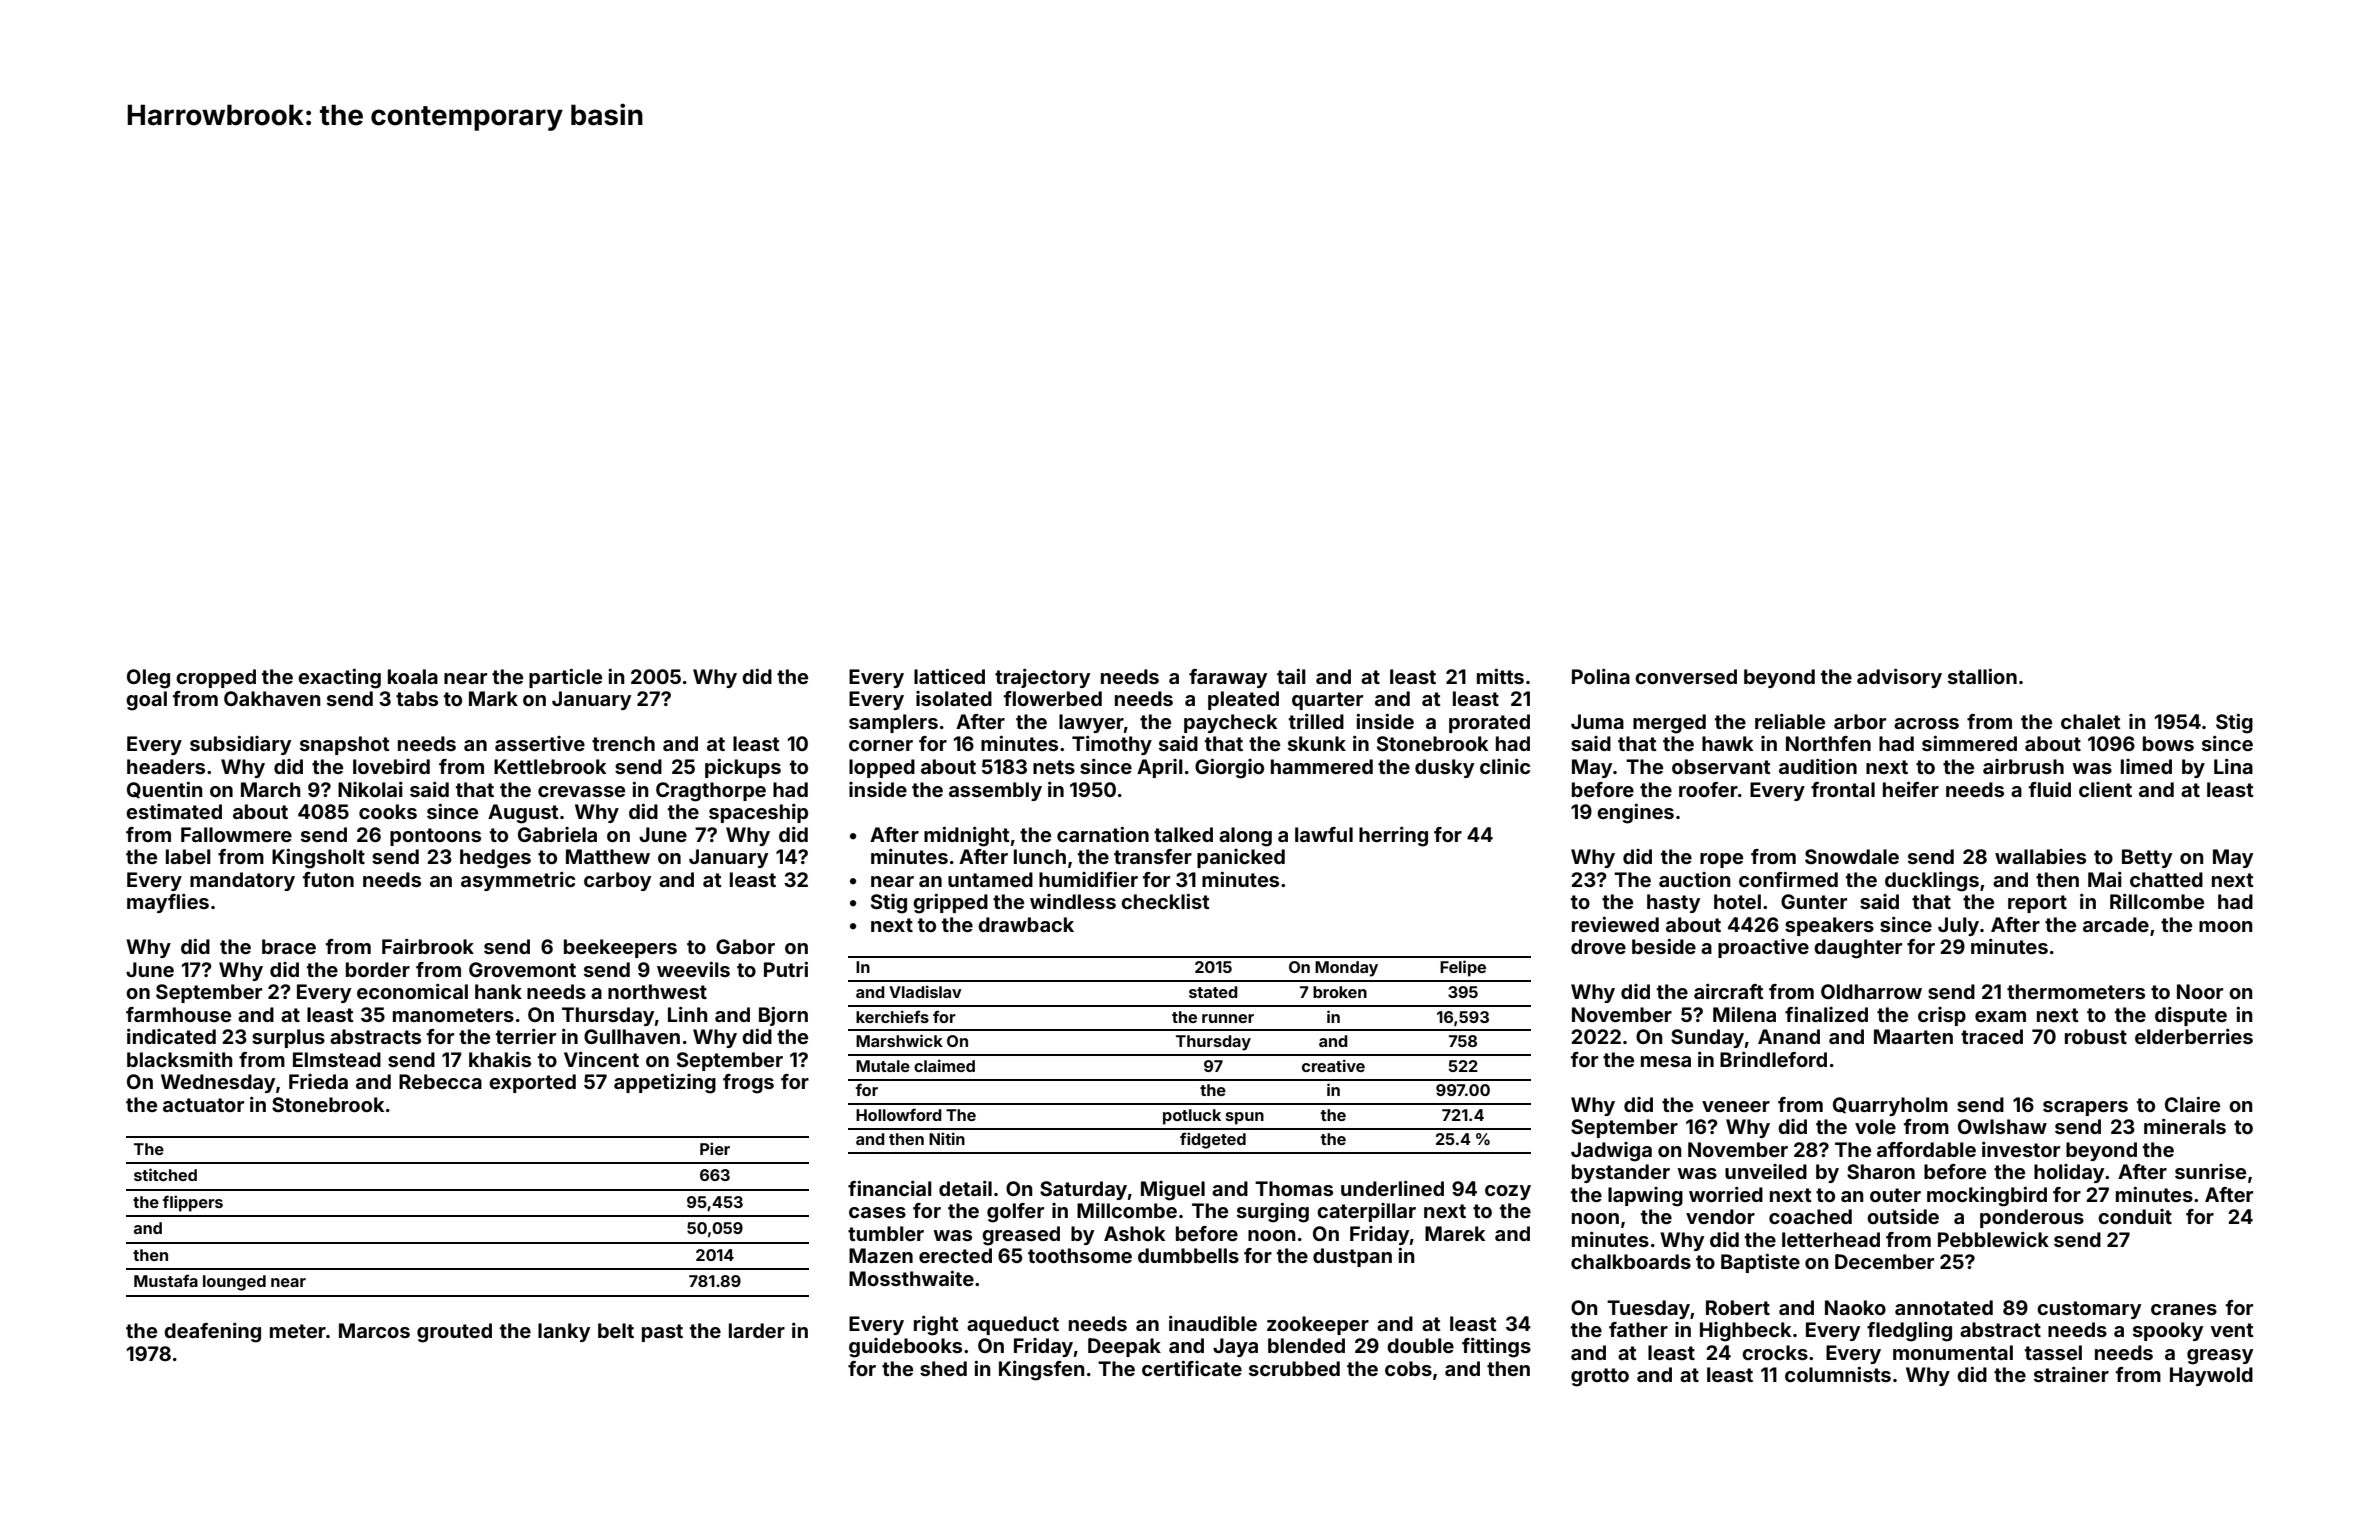 The height and width of the screenshot is (1540, 2380). I want to click on conversed, so click(1686, 676).
